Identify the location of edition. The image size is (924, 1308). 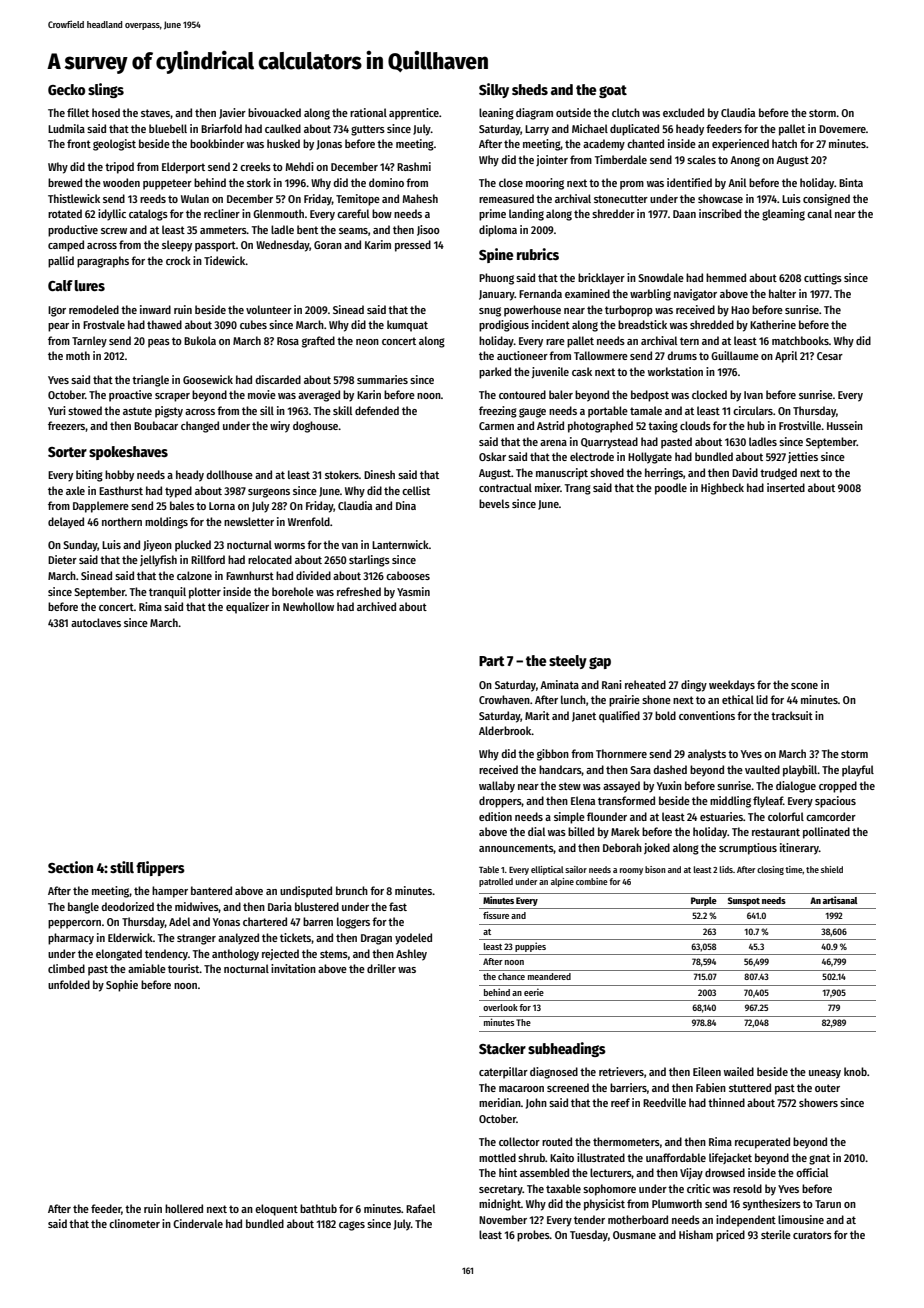
(495, 816).
